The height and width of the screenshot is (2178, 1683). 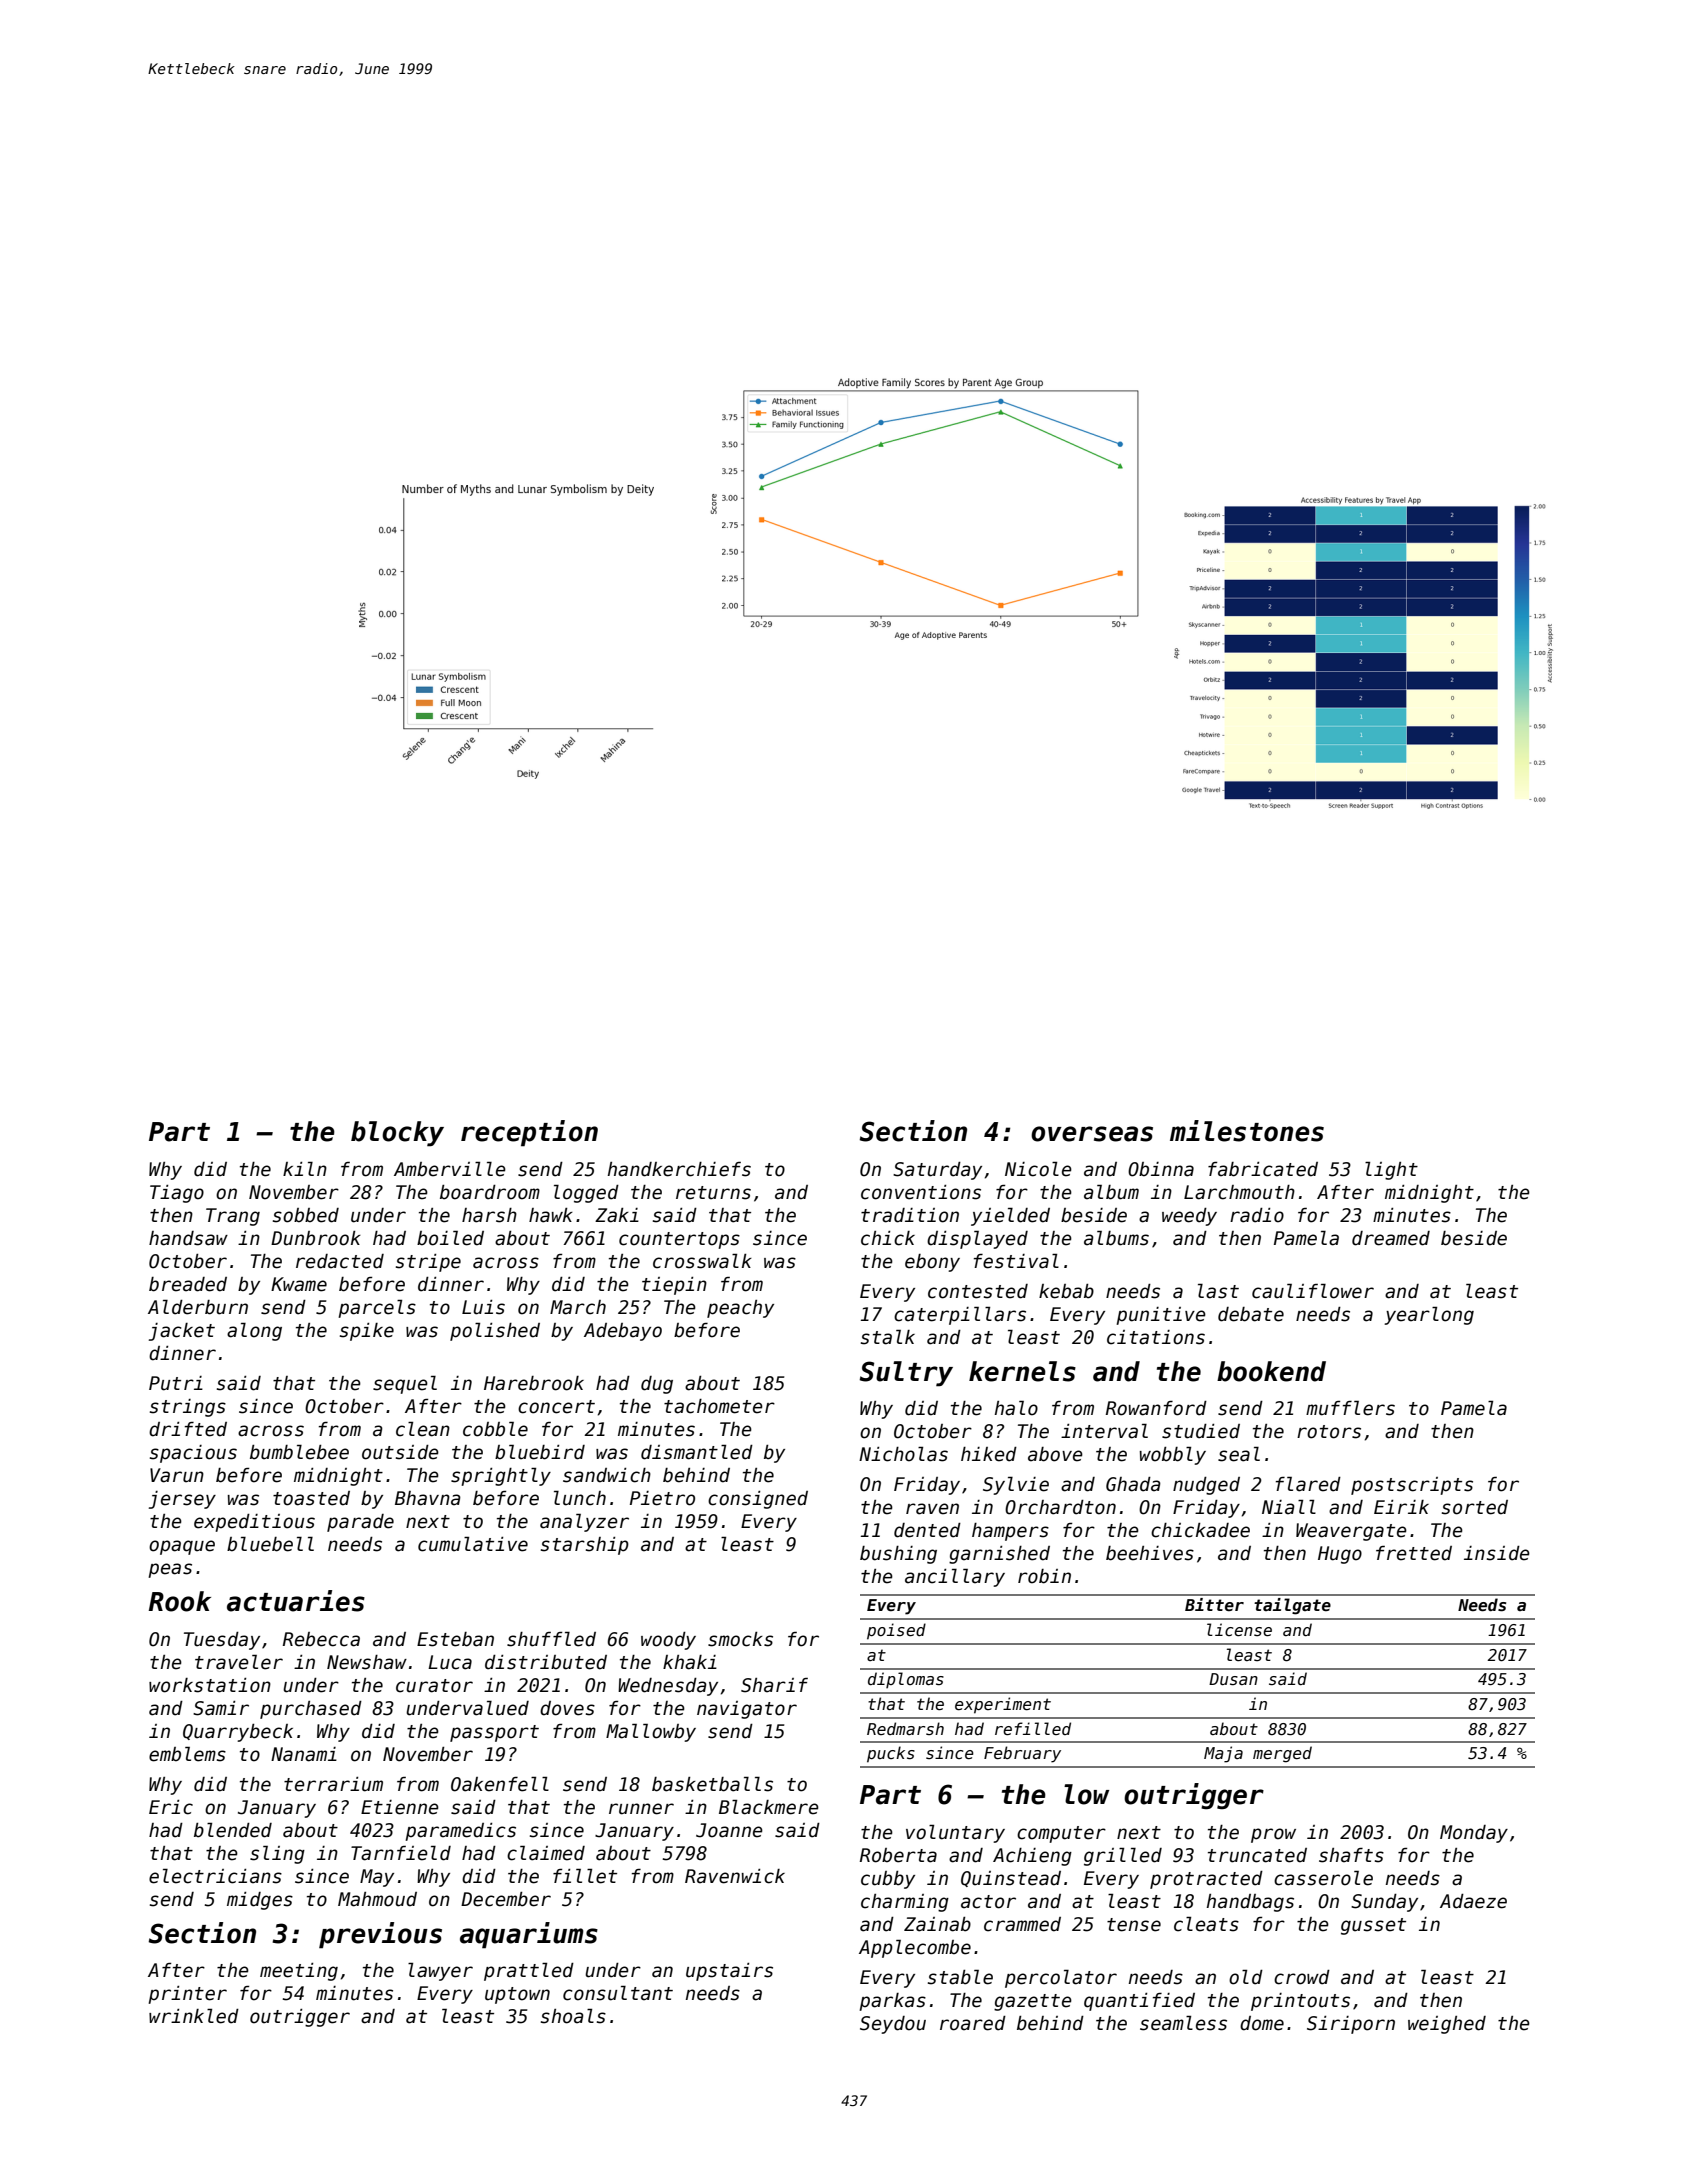 I want to click on license, so click(x=1239, y=1629).
